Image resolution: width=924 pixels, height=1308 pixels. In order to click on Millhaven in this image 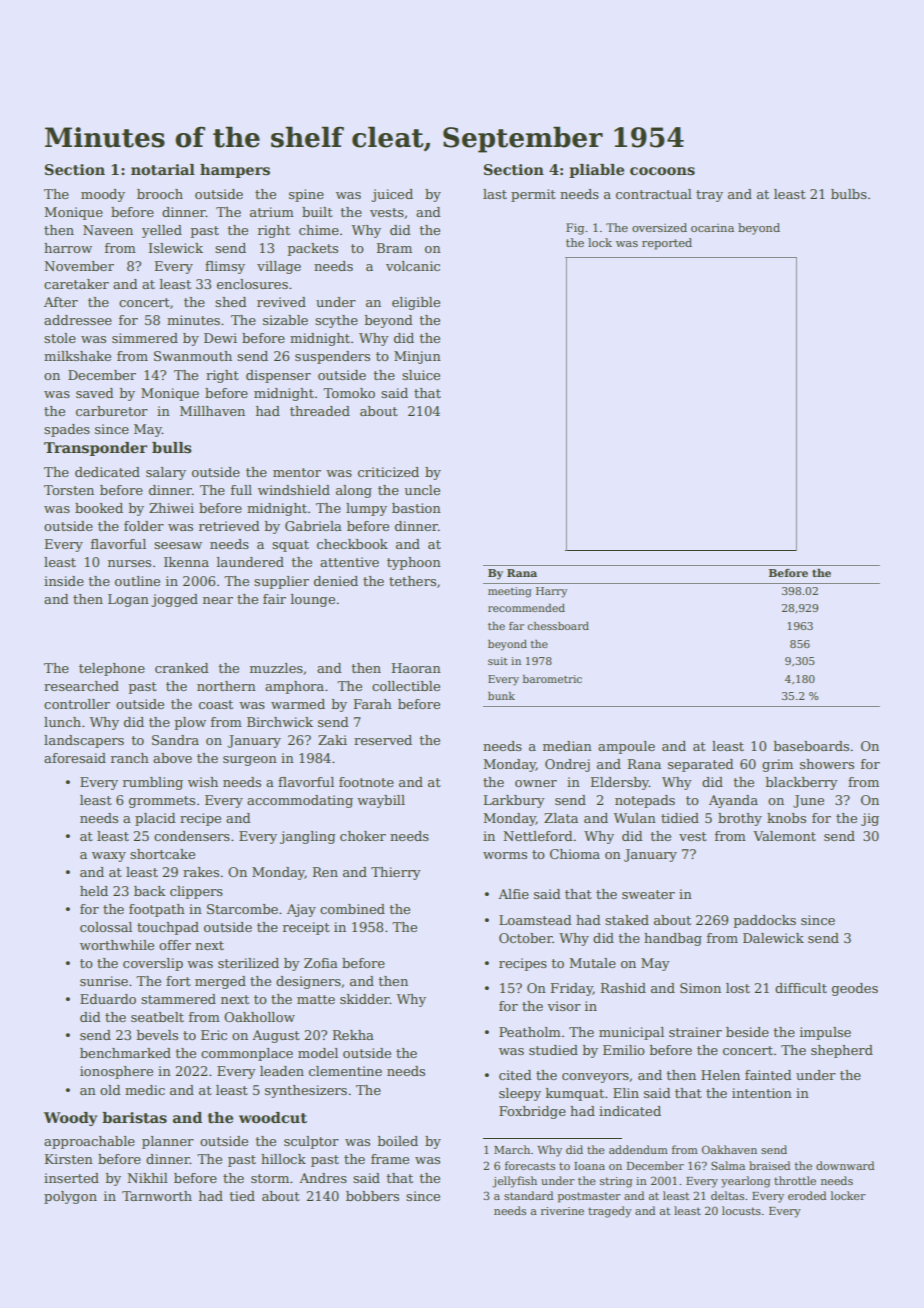, I will do `click(212, 411)`.
